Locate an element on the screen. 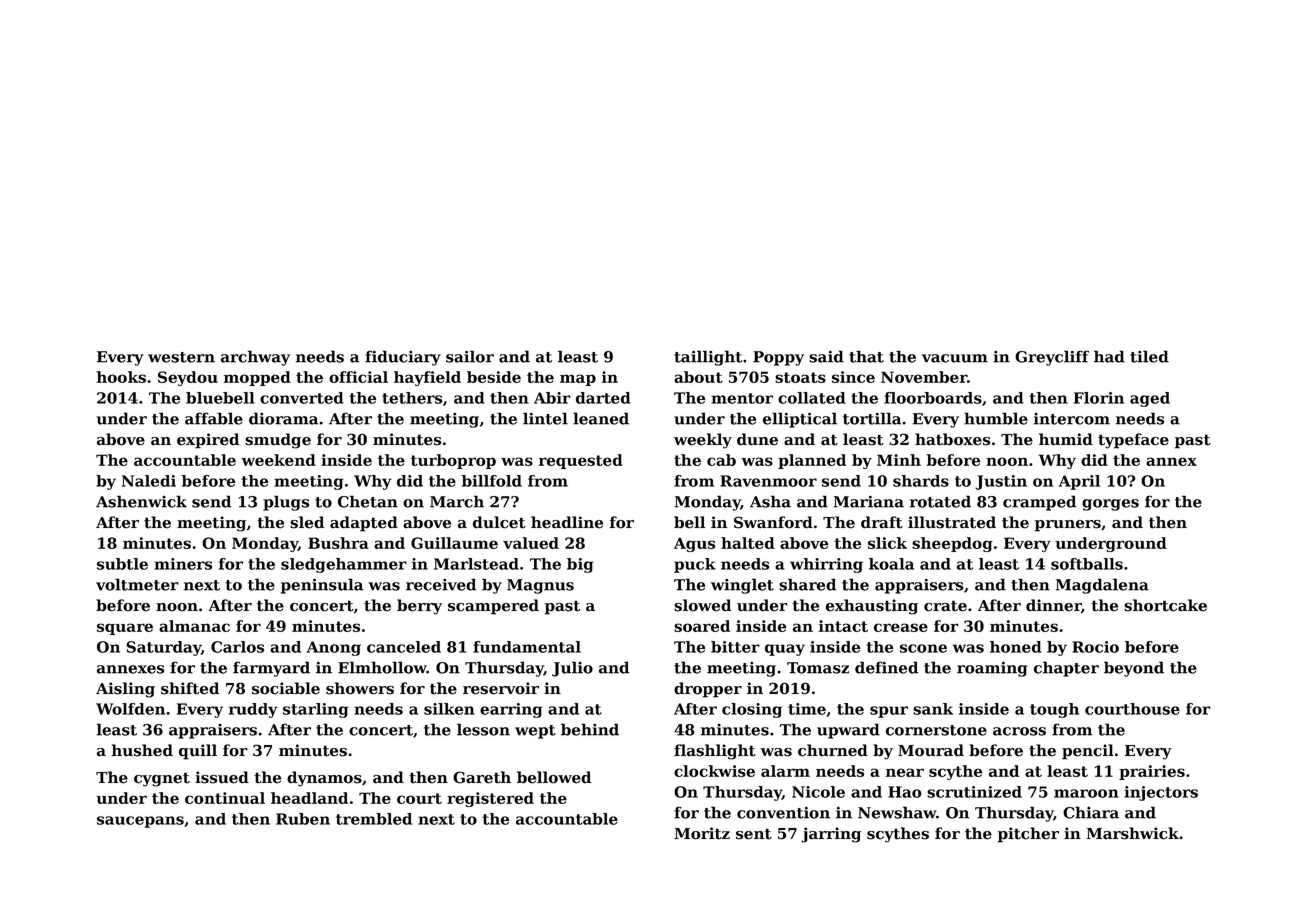 This screenshot has width=1308, height=924. that is located at coordinates (866, 356).
